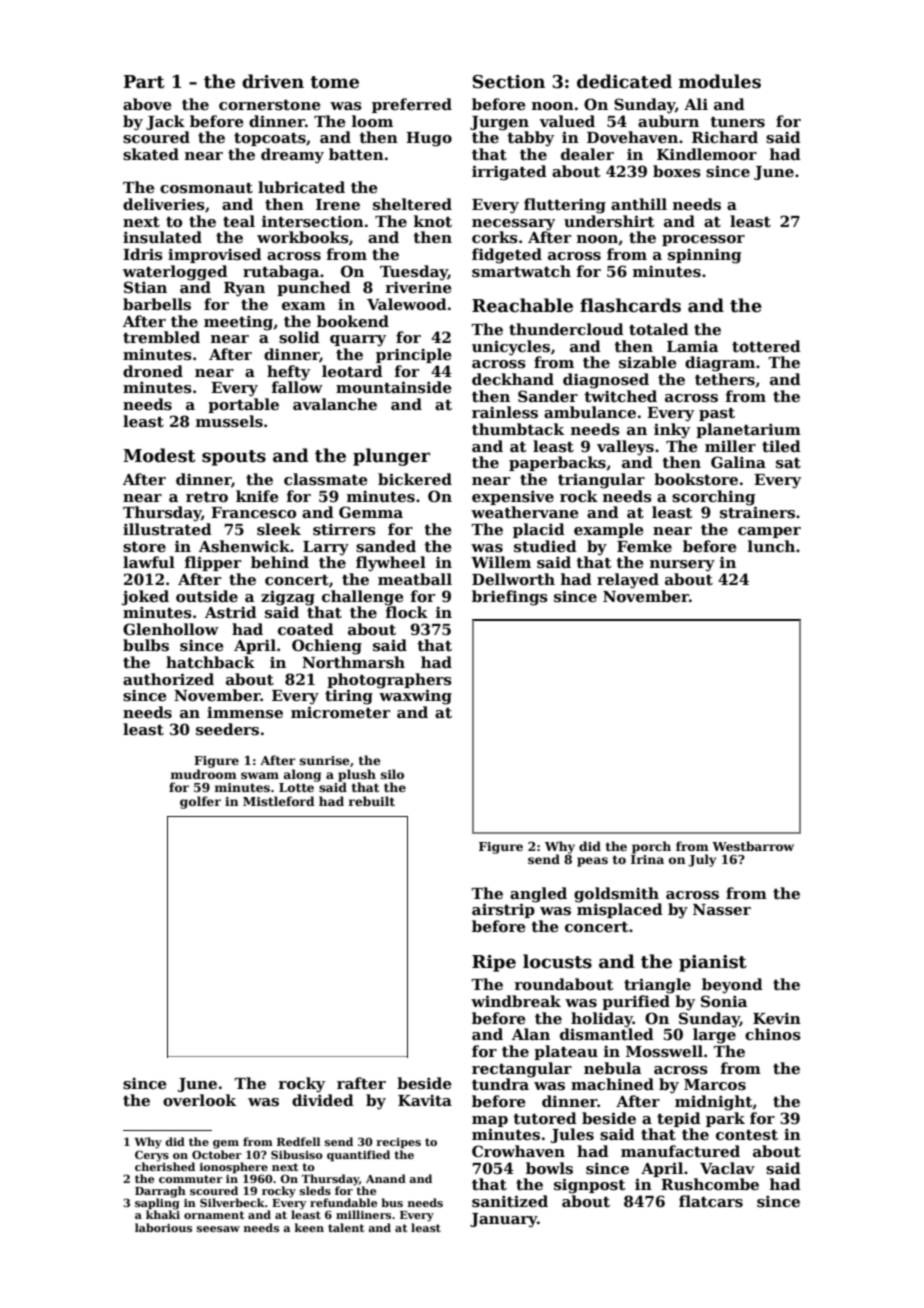  What do you see at coordinates (592, 862) in the page?
I see `peas` at bounding box center [592, 862].
